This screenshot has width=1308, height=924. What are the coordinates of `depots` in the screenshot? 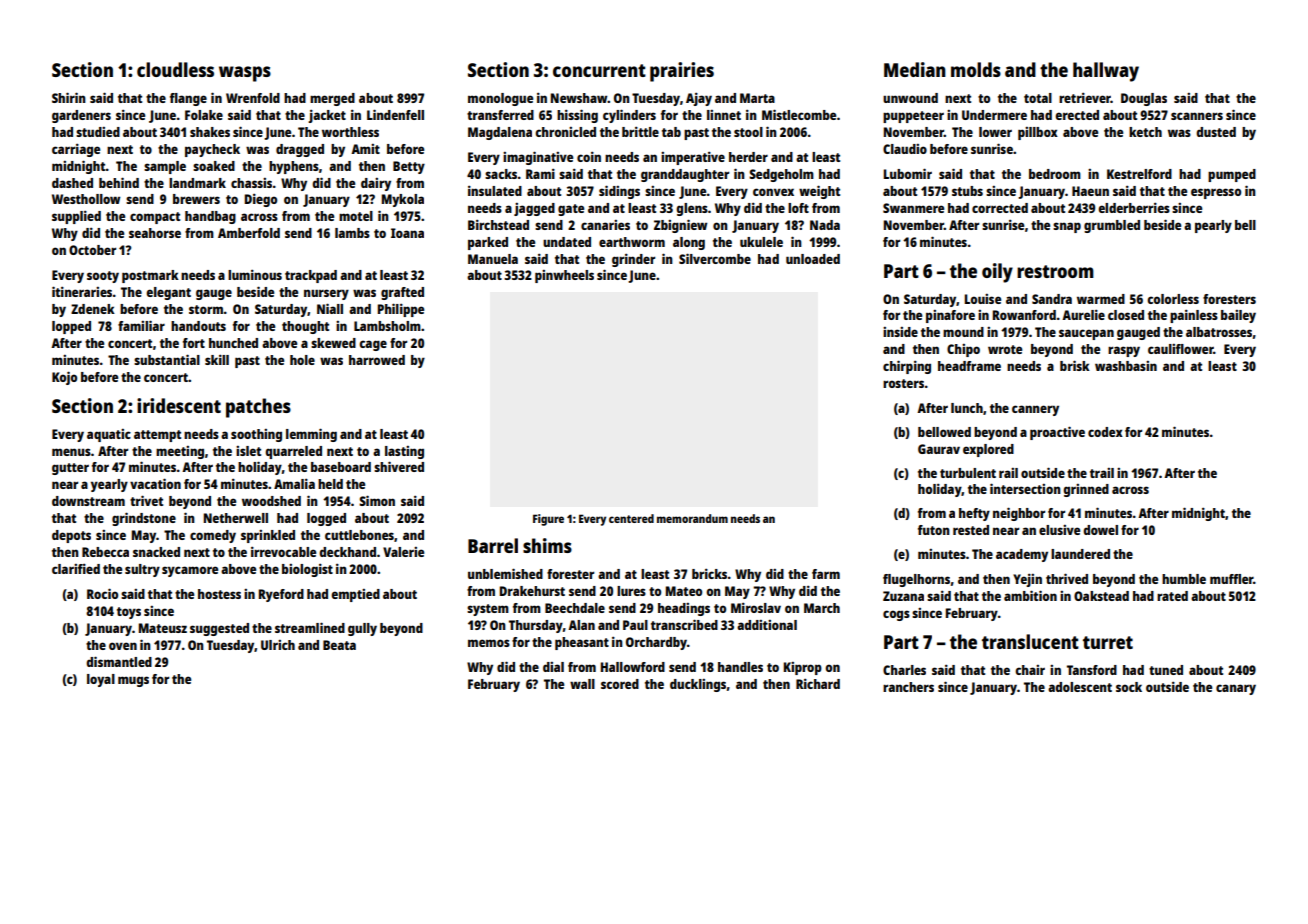 It's located at (71, 536).
